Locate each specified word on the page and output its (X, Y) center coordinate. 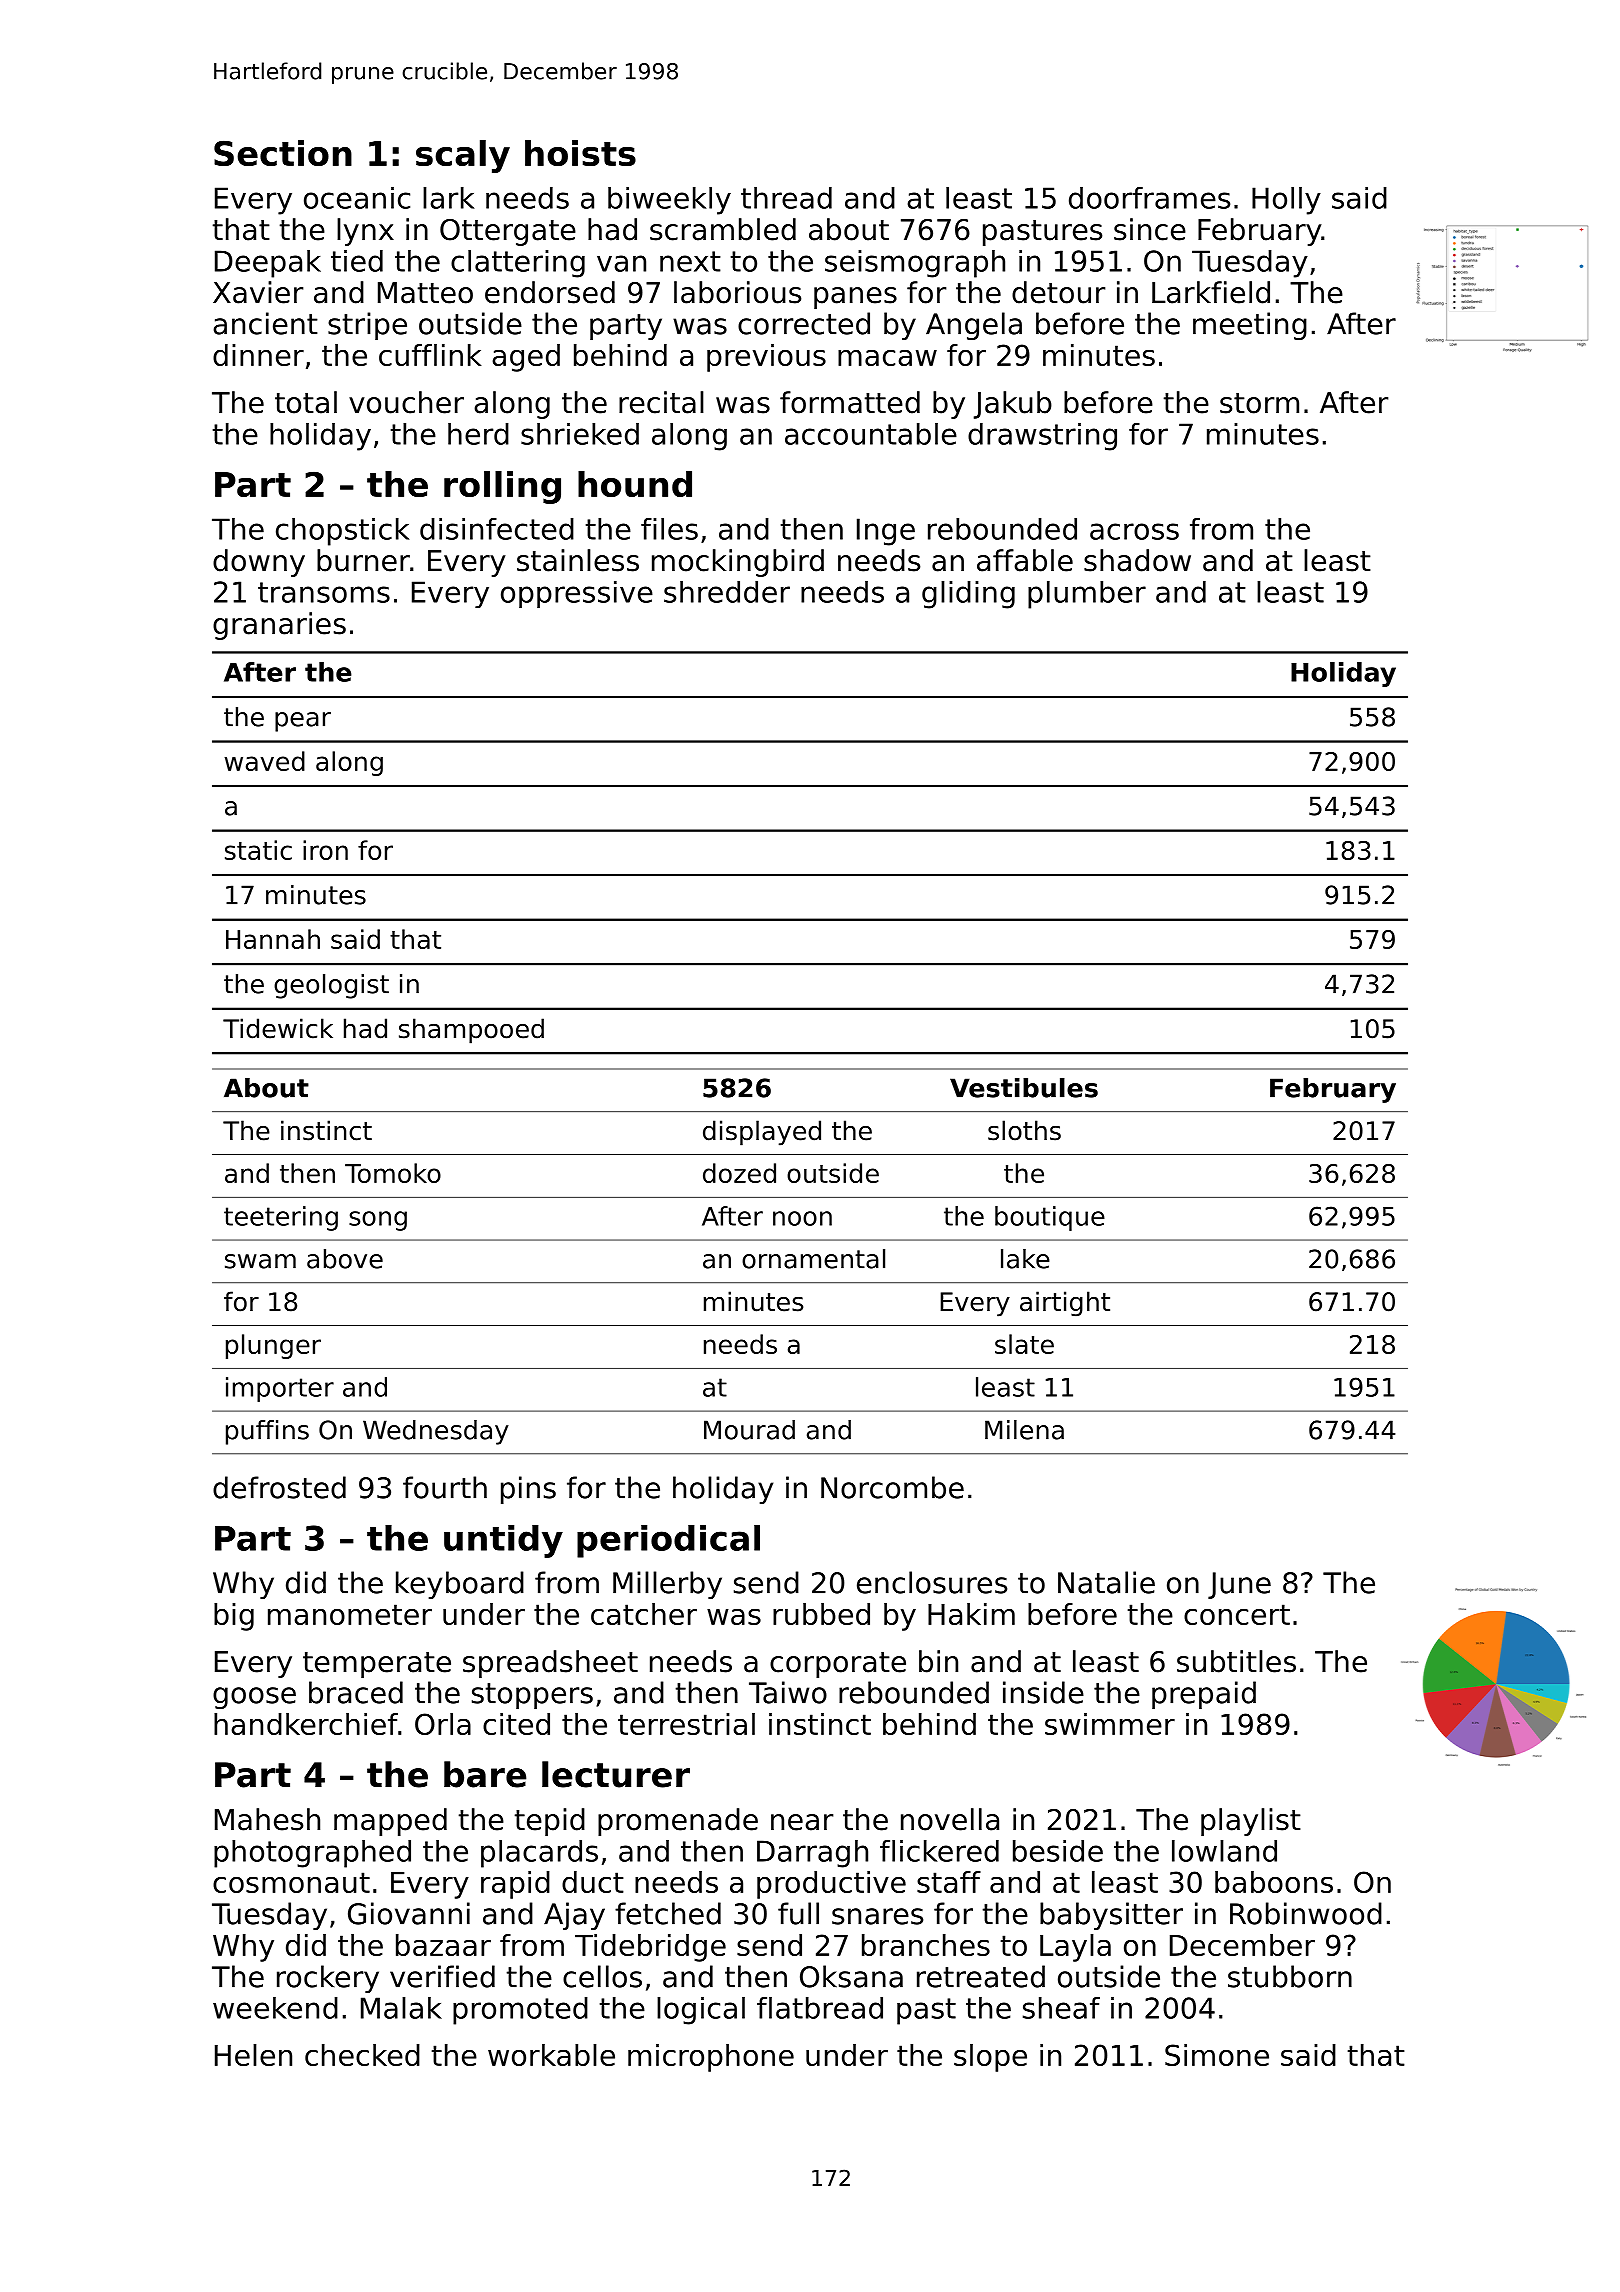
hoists (580, 153)
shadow (1137, 560)
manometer (350, 1614)
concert (1237, 1614)
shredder (727, 592)
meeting (1250, 326)
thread (786, 198)
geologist (331, 986)
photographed (312, 1854)
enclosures (932, 1582)
